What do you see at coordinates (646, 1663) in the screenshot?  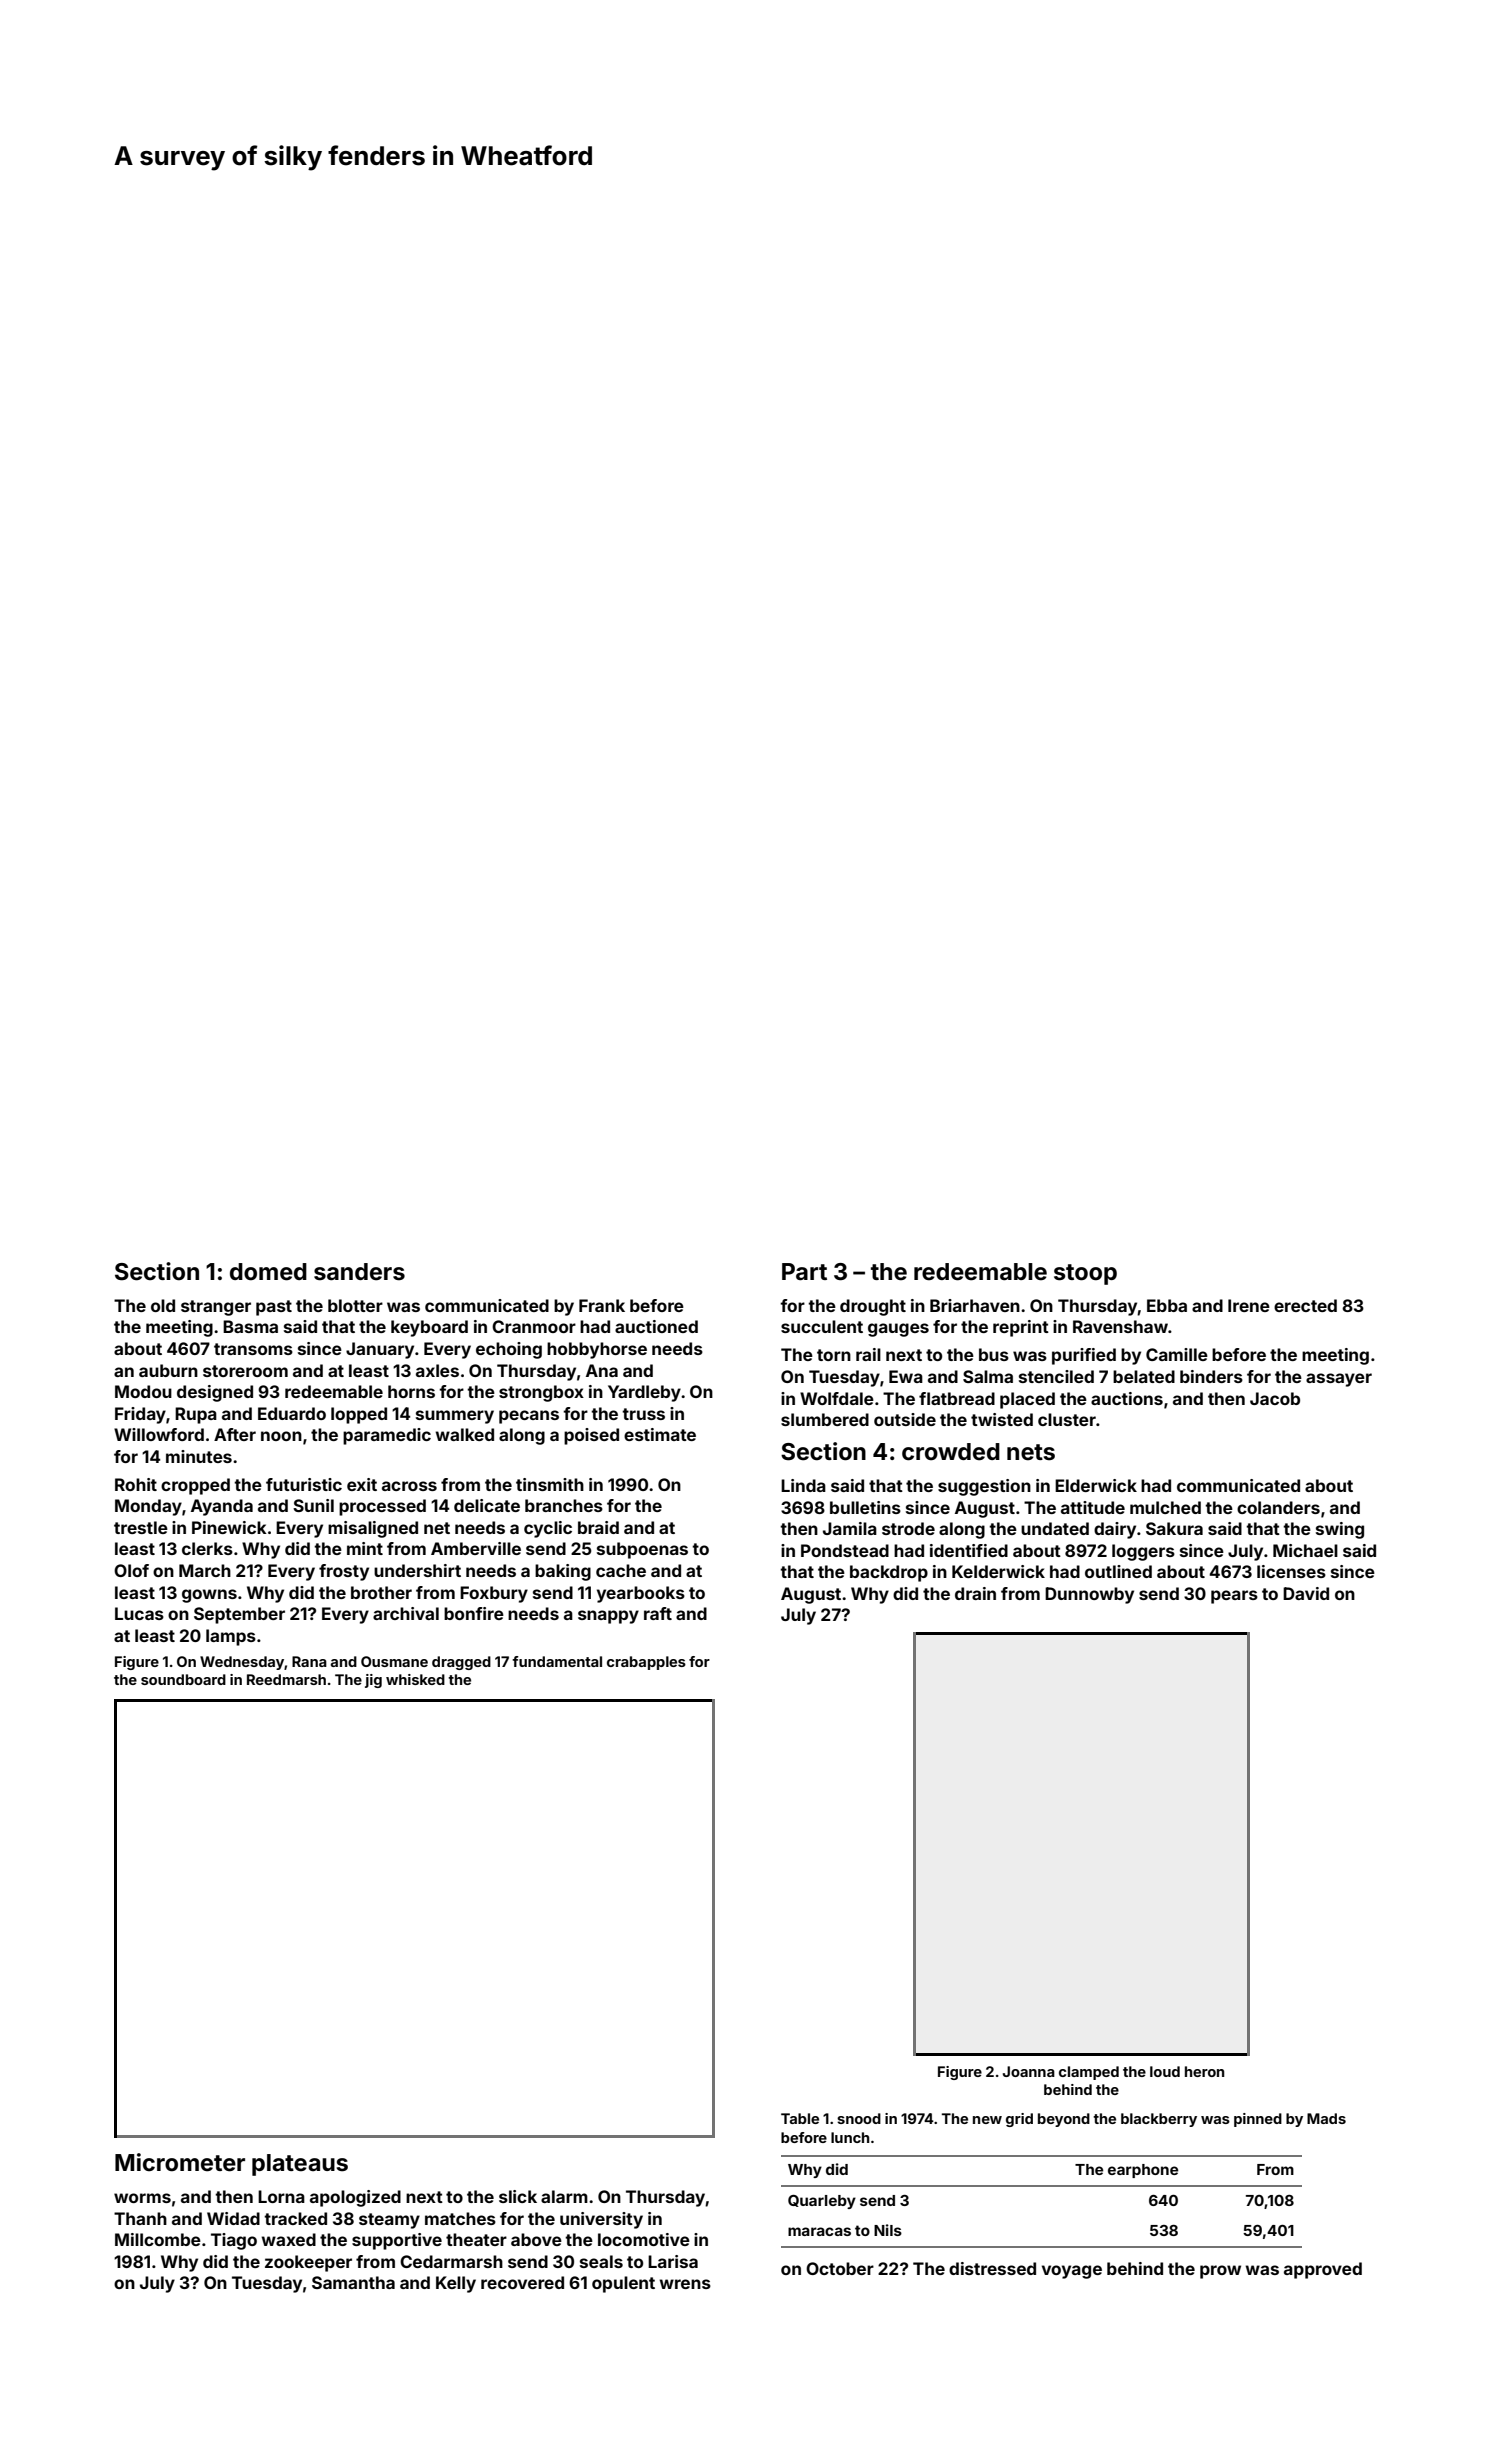 I see `crabapples` at bounding box center [646, 1663].
